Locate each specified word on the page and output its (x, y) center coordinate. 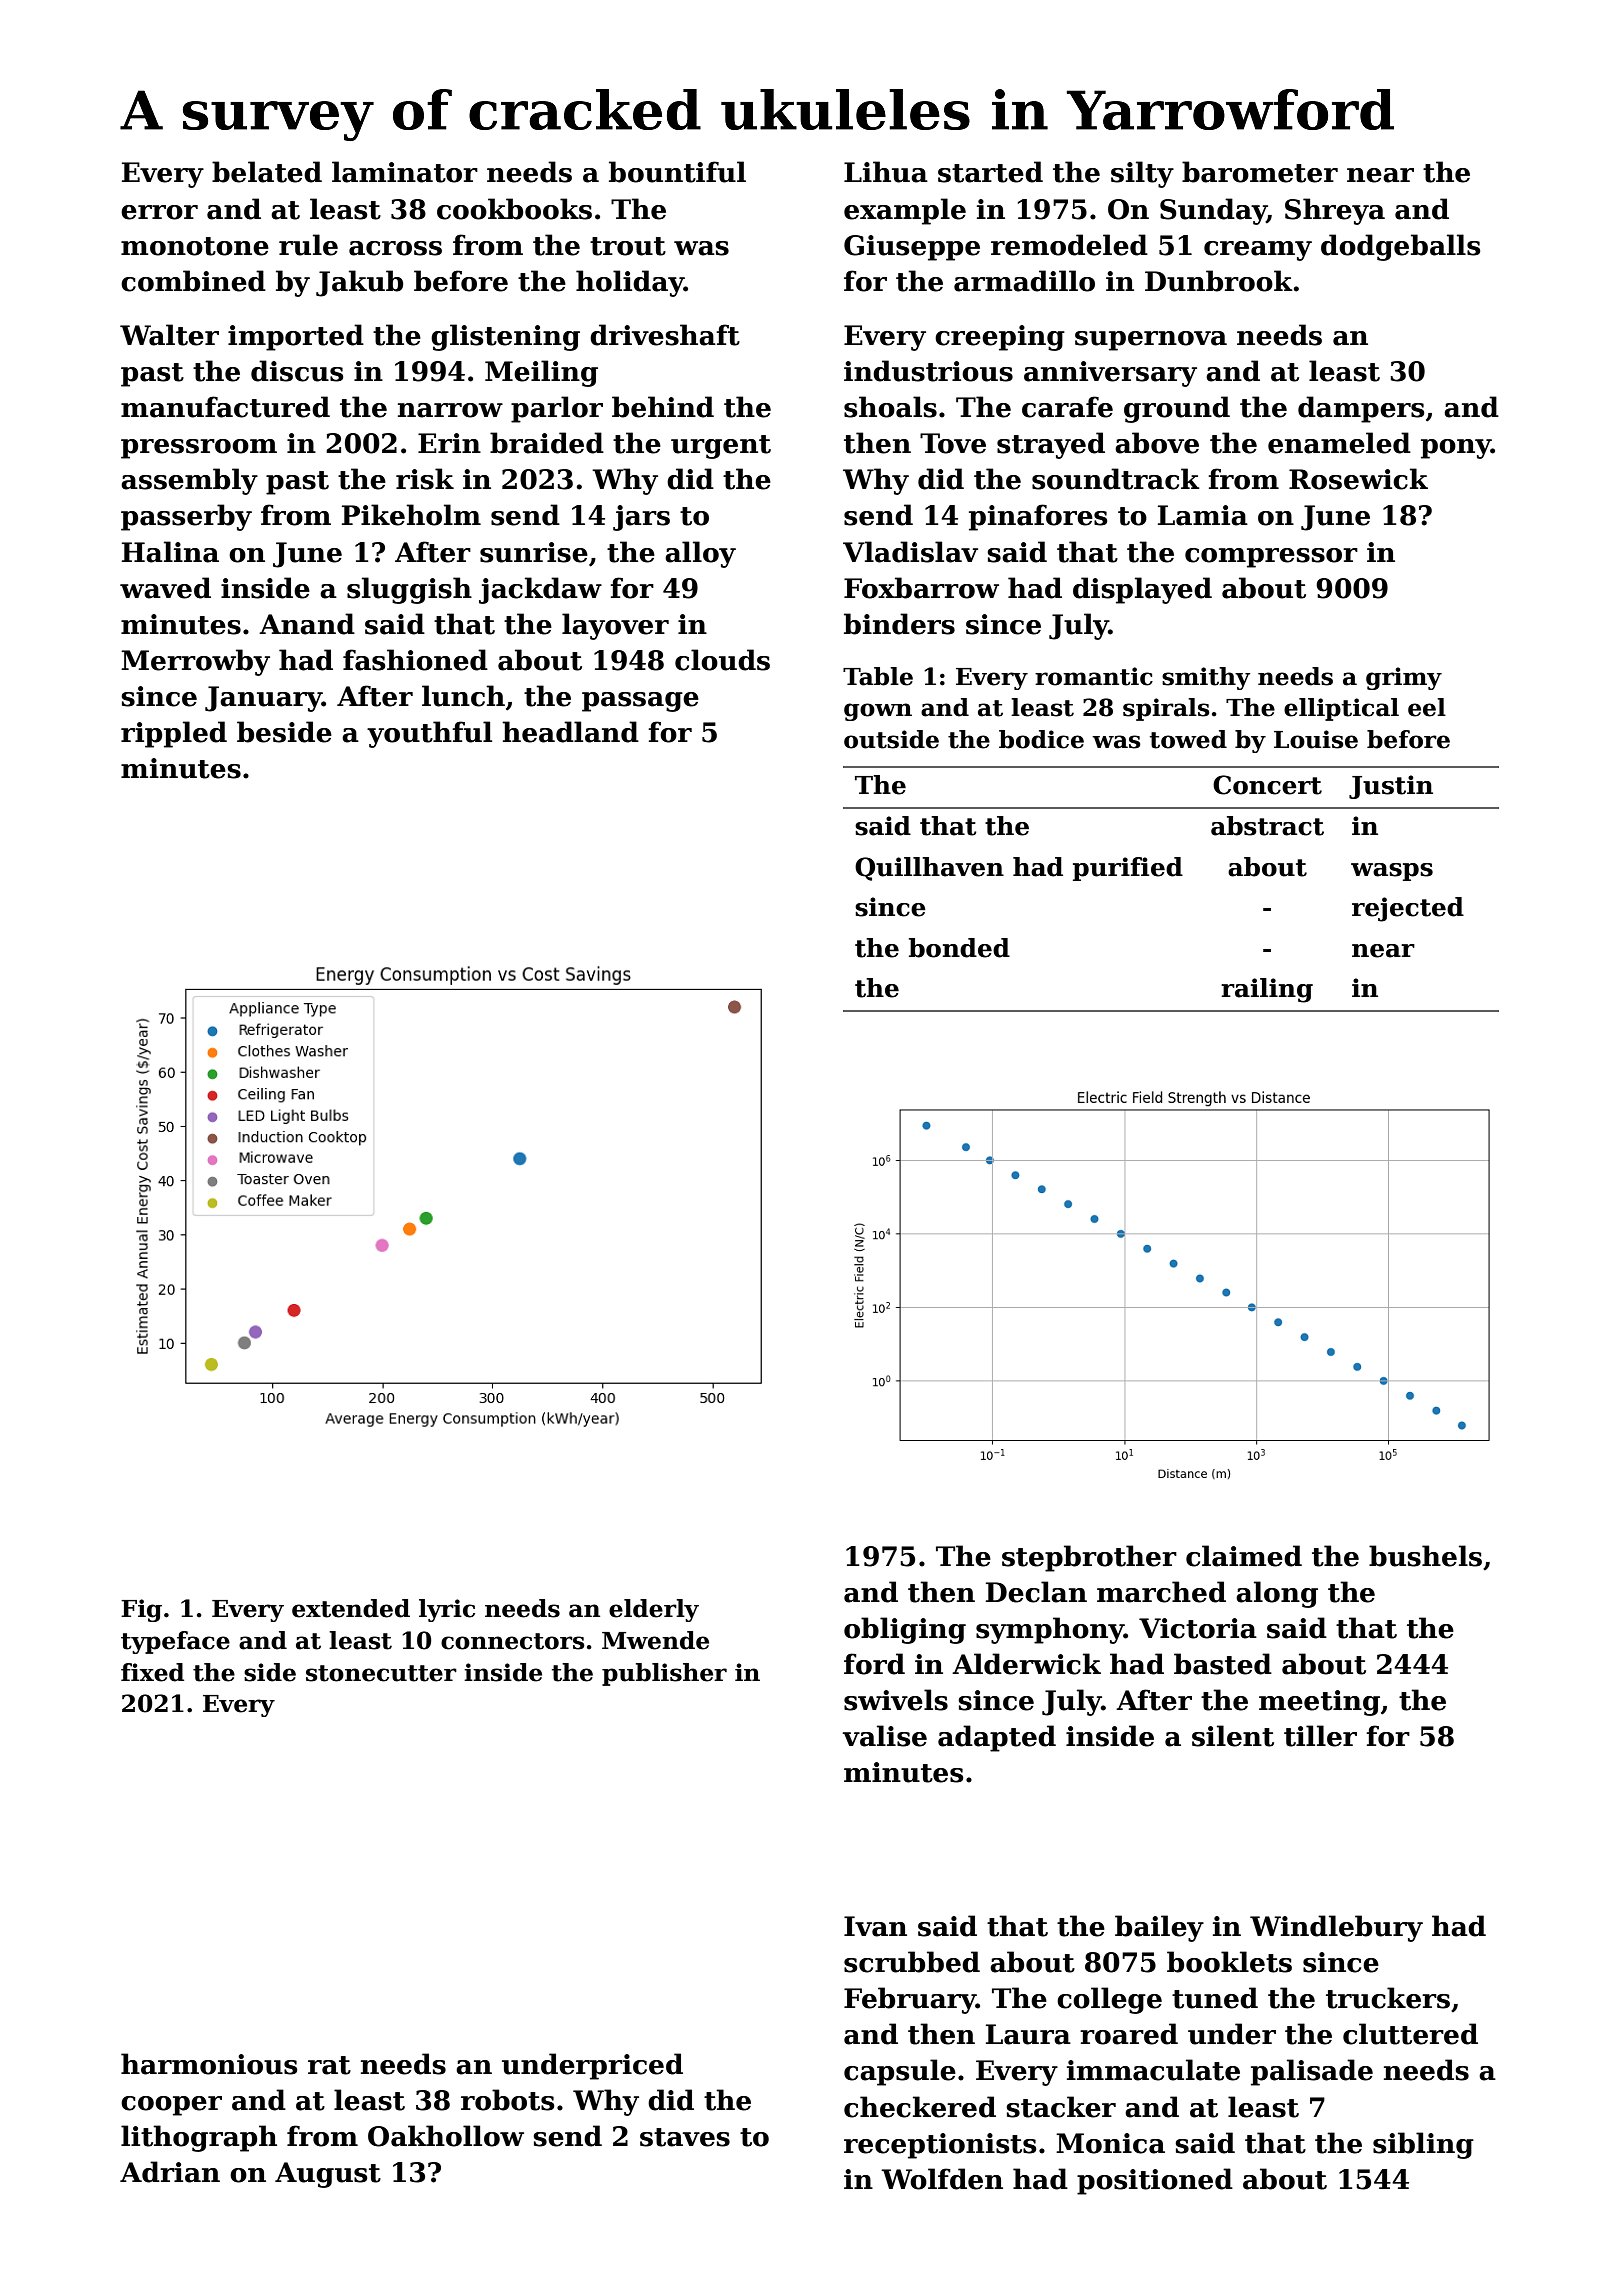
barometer (1260, 172)
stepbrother (1089, 1558)
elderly (654, 1610)
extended (351, 1608)
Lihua (886, 172)
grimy (1404, 678)
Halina (170, 552)
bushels (1425, 1556)
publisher (664, 1674)
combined (193, 281)
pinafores (1038, 517)
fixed (152, 1672)
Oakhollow (446, 2136)
